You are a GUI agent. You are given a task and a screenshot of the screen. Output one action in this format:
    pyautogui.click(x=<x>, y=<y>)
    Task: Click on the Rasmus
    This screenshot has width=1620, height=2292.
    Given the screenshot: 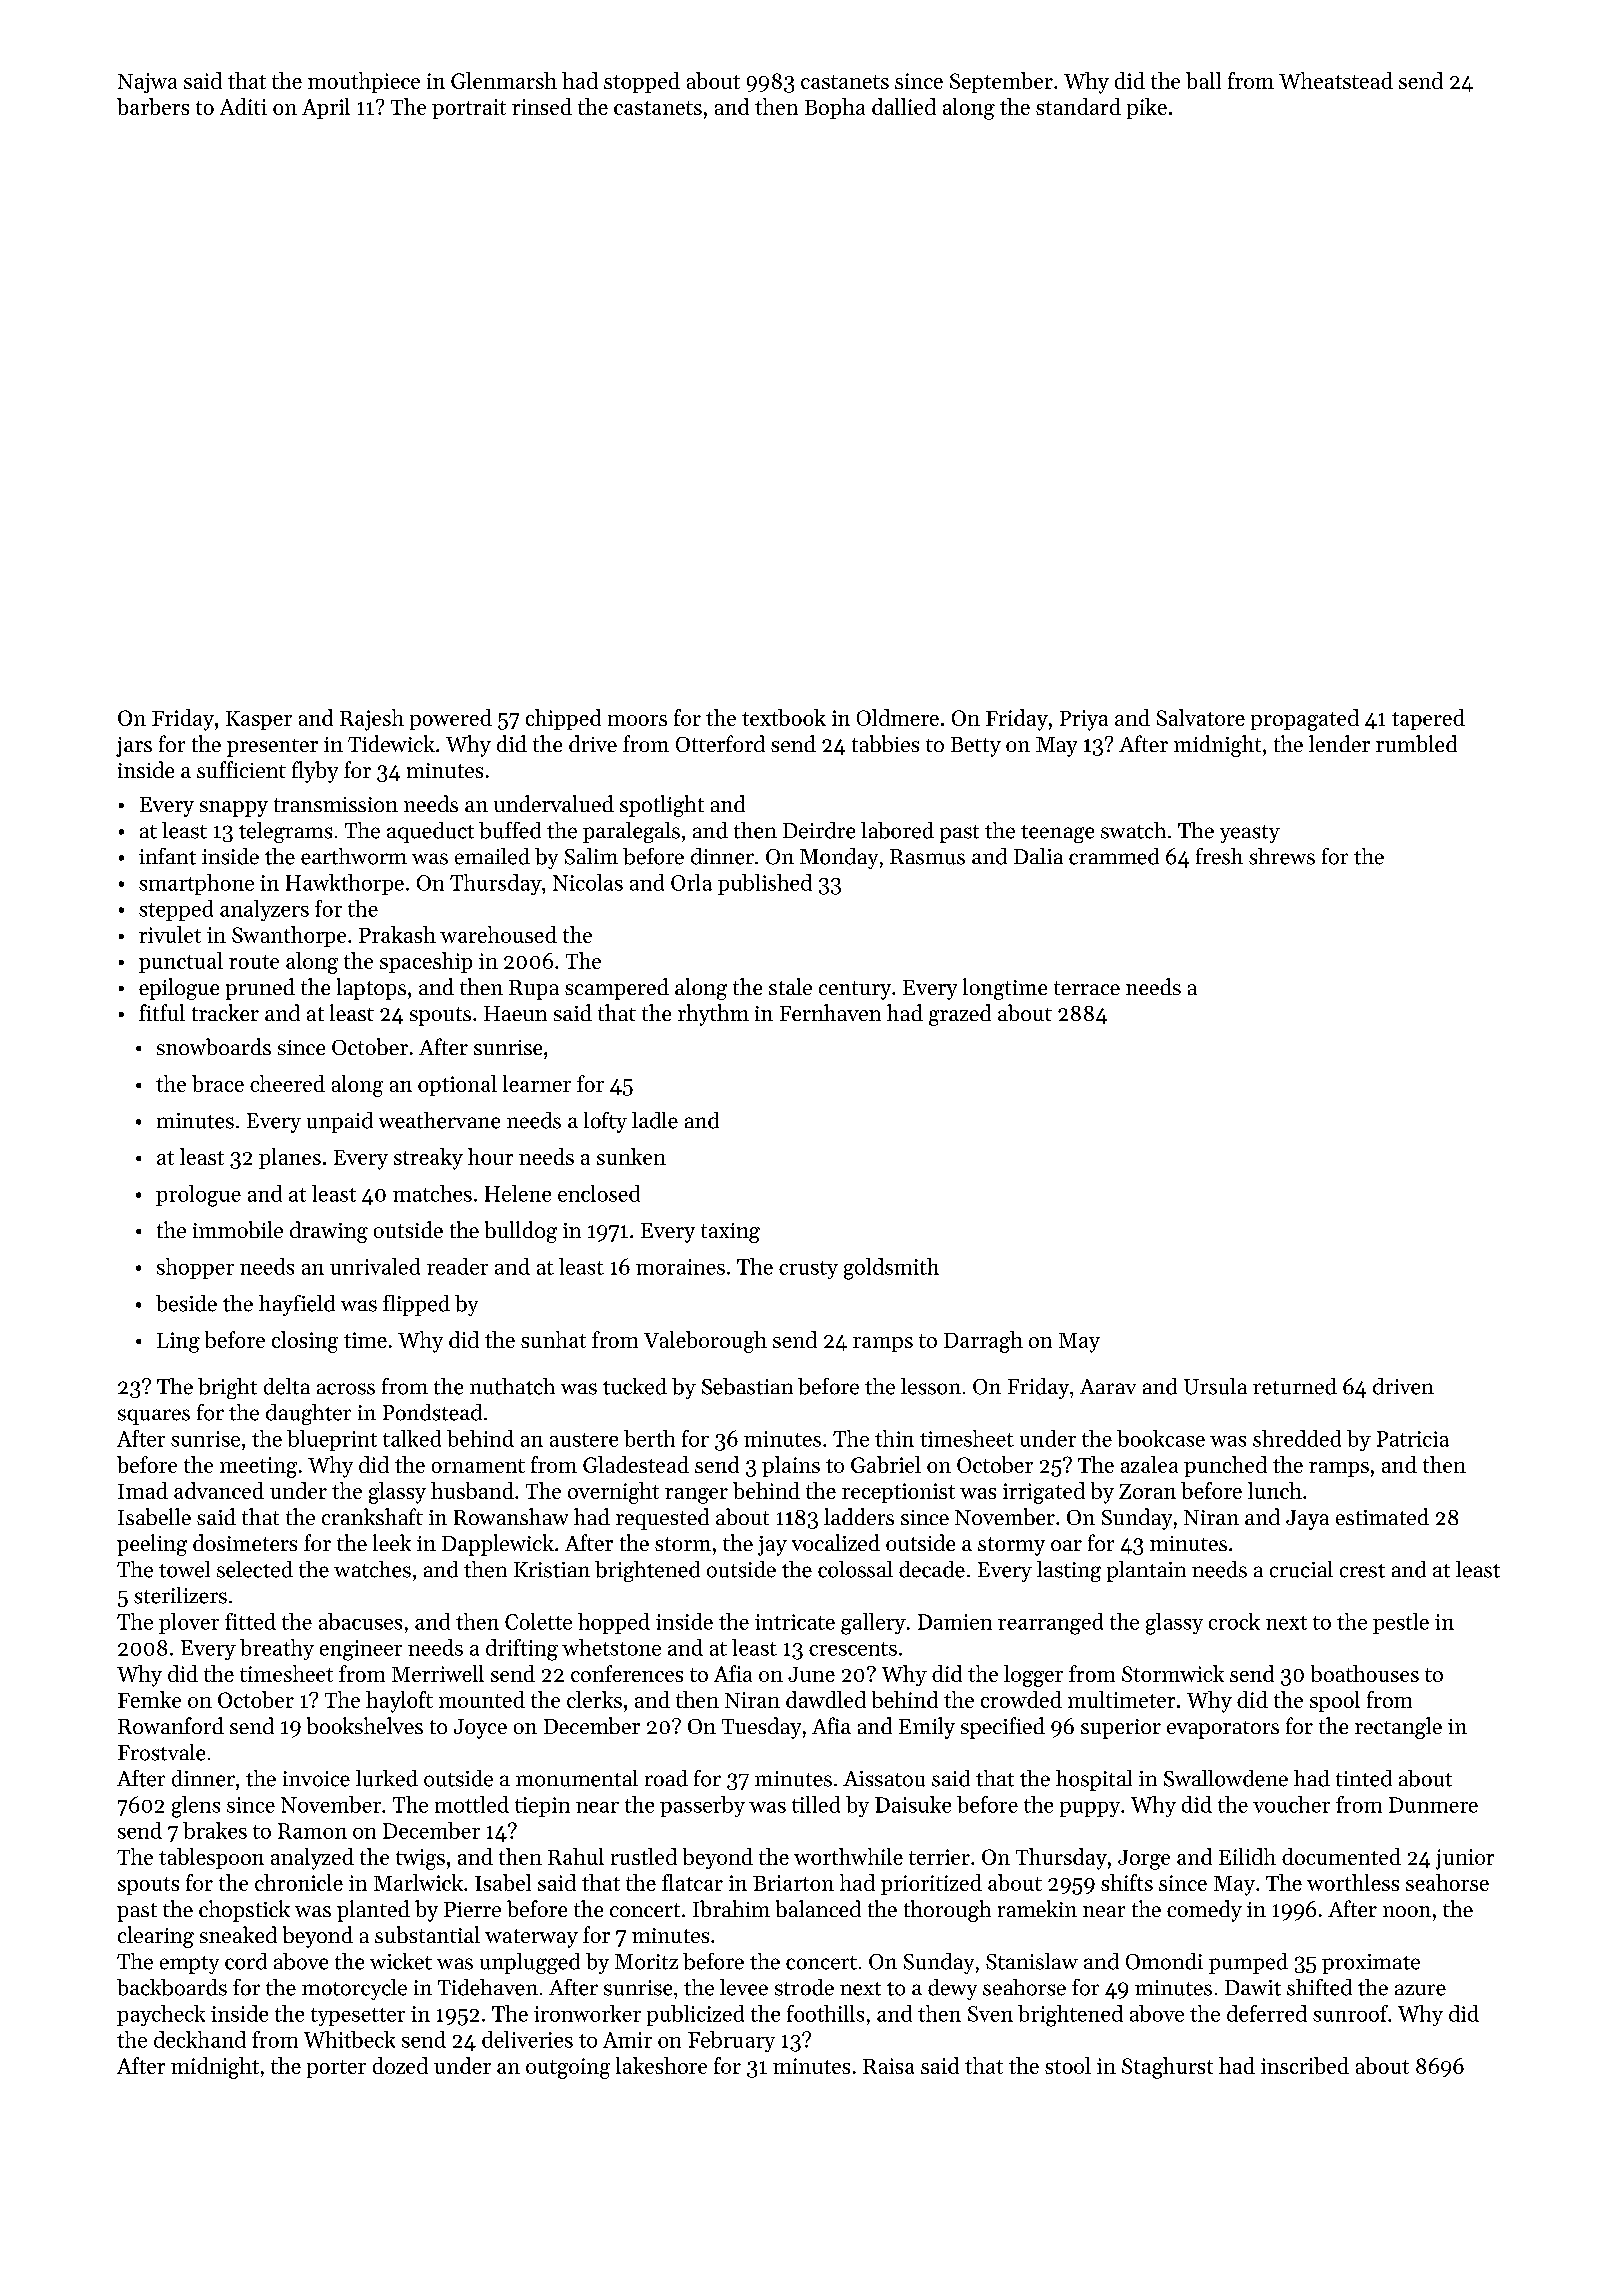 What is the action you would take?
    pyautogui.click(x=927, y=857)
